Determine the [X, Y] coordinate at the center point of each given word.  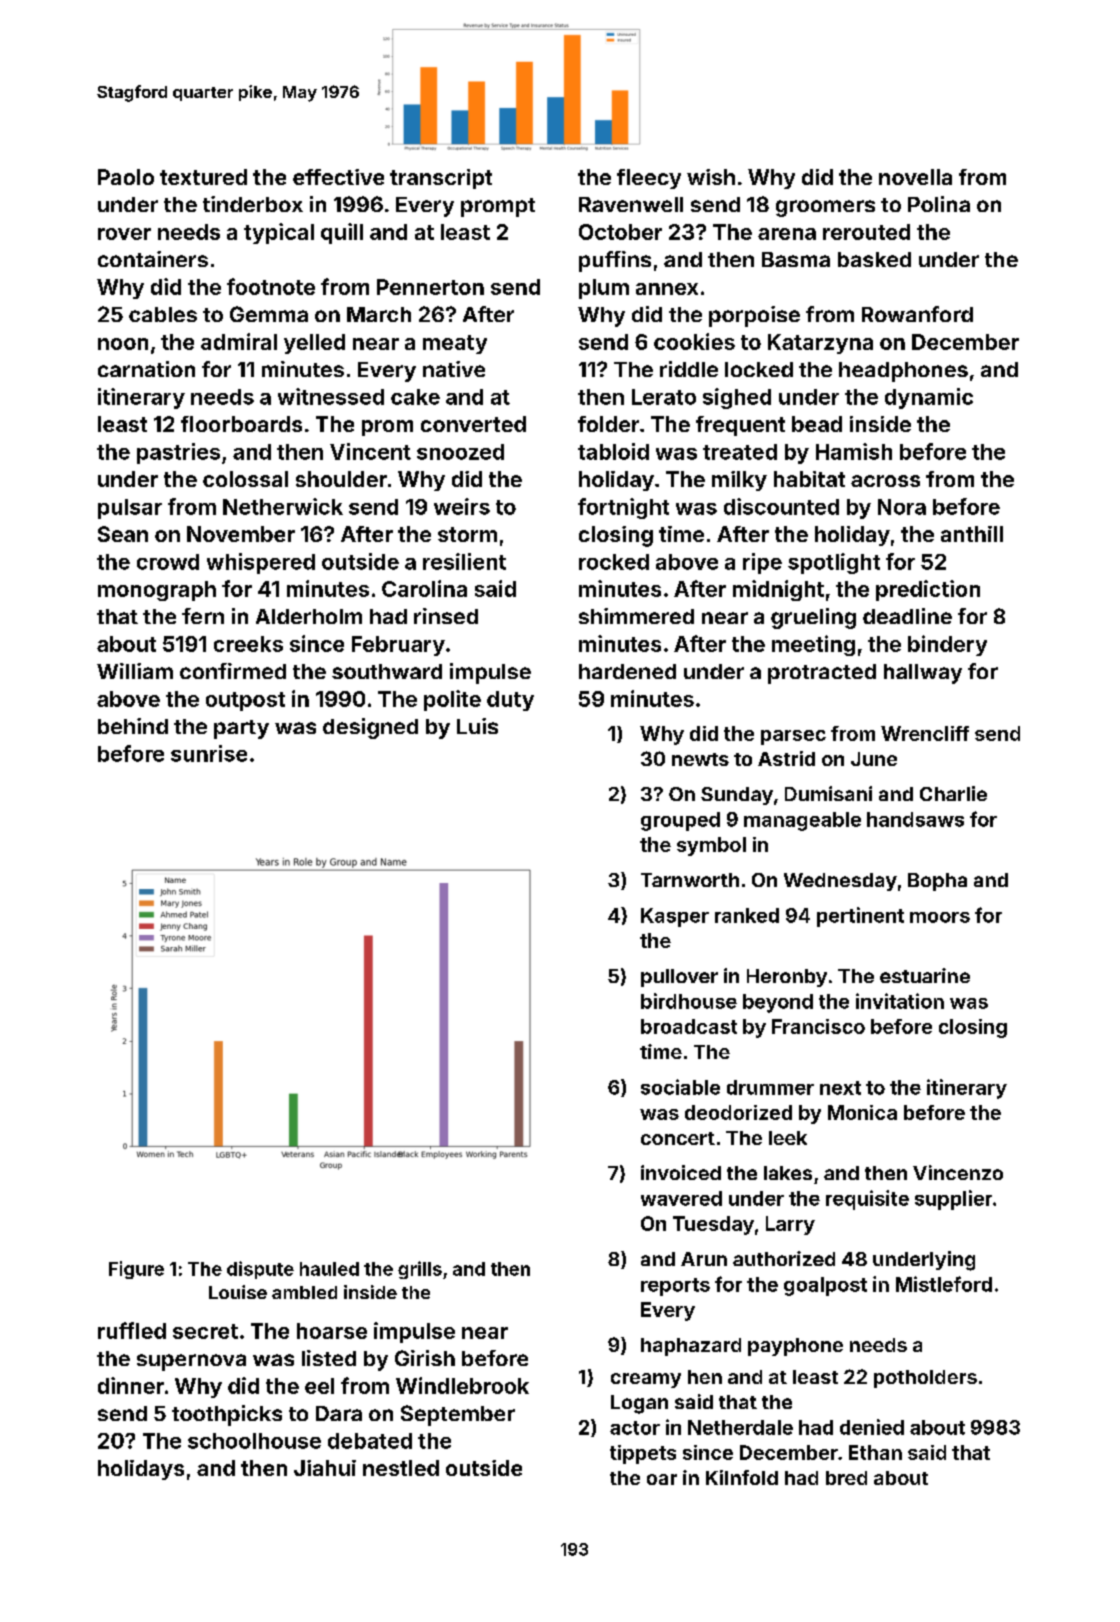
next [840, 1088]
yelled [314, 344]
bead [817, 424]
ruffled [132, 1330]
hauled [329, 1269]
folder [608, 424]
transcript [441, 179]
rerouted [866, 232]
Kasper [675, 917]
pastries [178, 453]
